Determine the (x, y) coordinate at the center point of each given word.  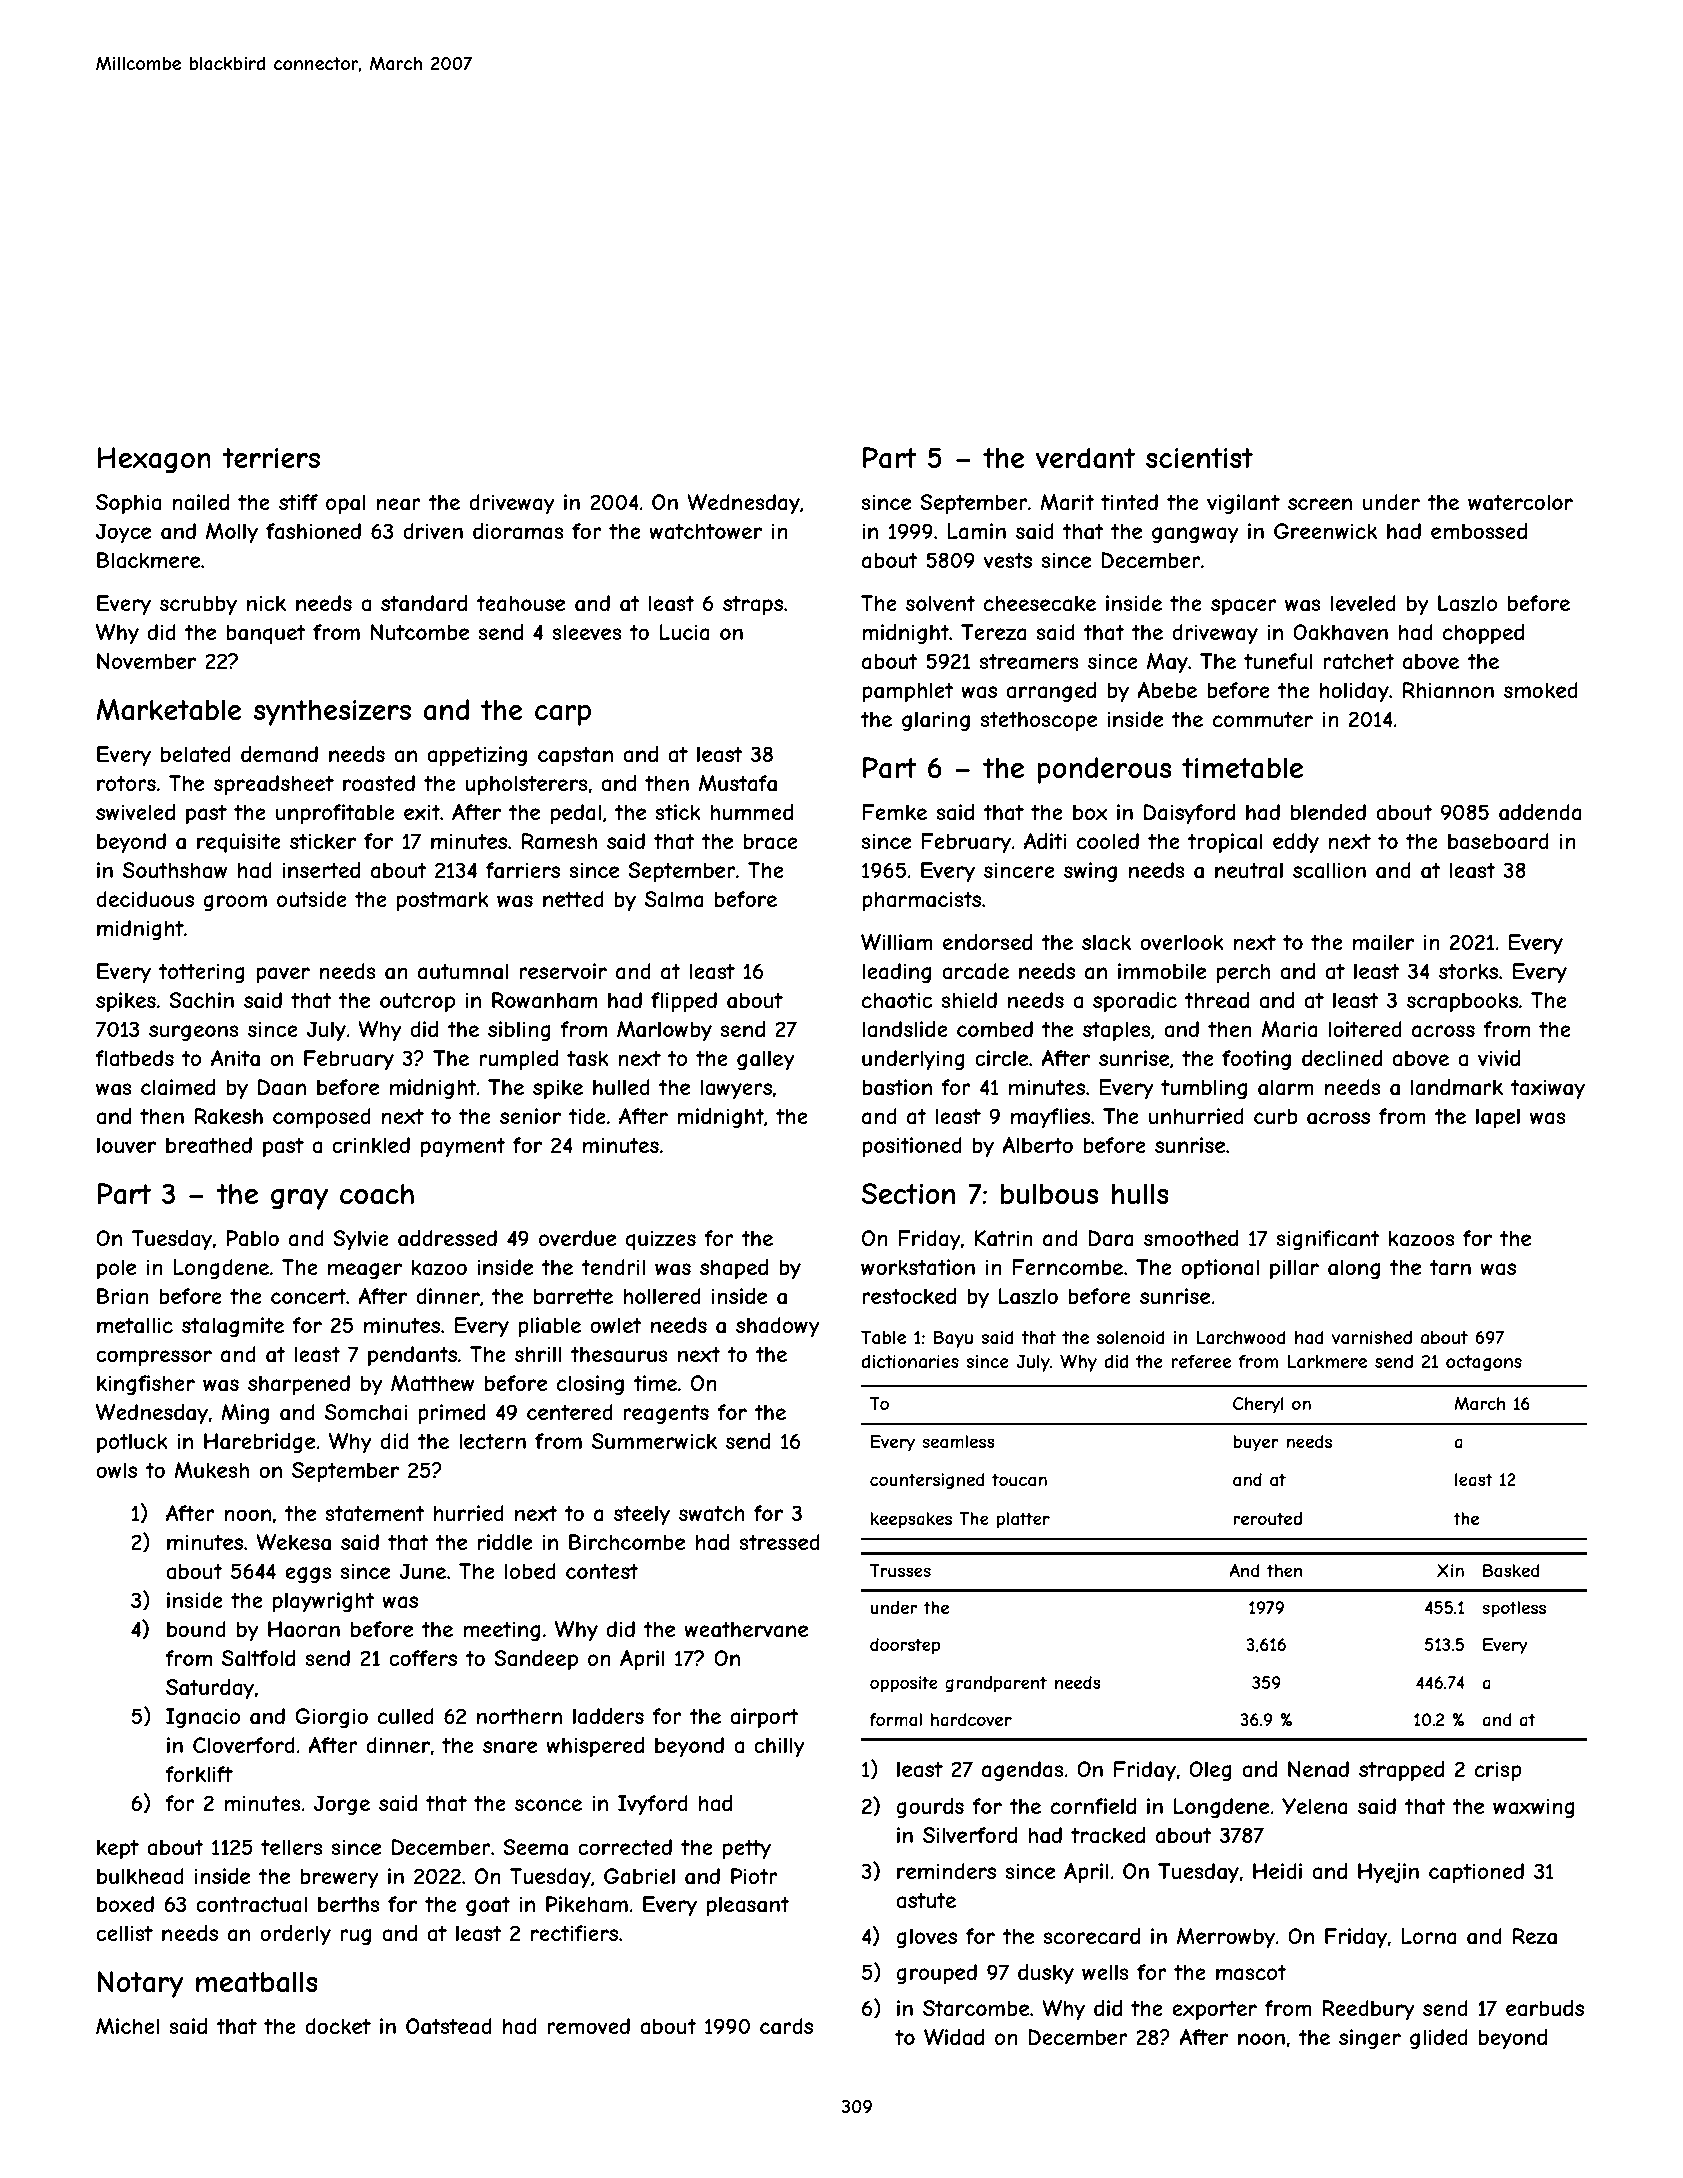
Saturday (210, 1689)
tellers (292, 1847)
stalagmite (233, 1327)
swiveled (135, 812)
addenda (1540, 812)
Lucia (685, 632)
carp (563, 715)
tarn (1450, 1268)
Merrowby (1226, 1938)
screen (1320, 504)
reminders (946, 1871)
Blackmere (148, 560)
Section (908, 1193)
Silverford (970, 1835)
